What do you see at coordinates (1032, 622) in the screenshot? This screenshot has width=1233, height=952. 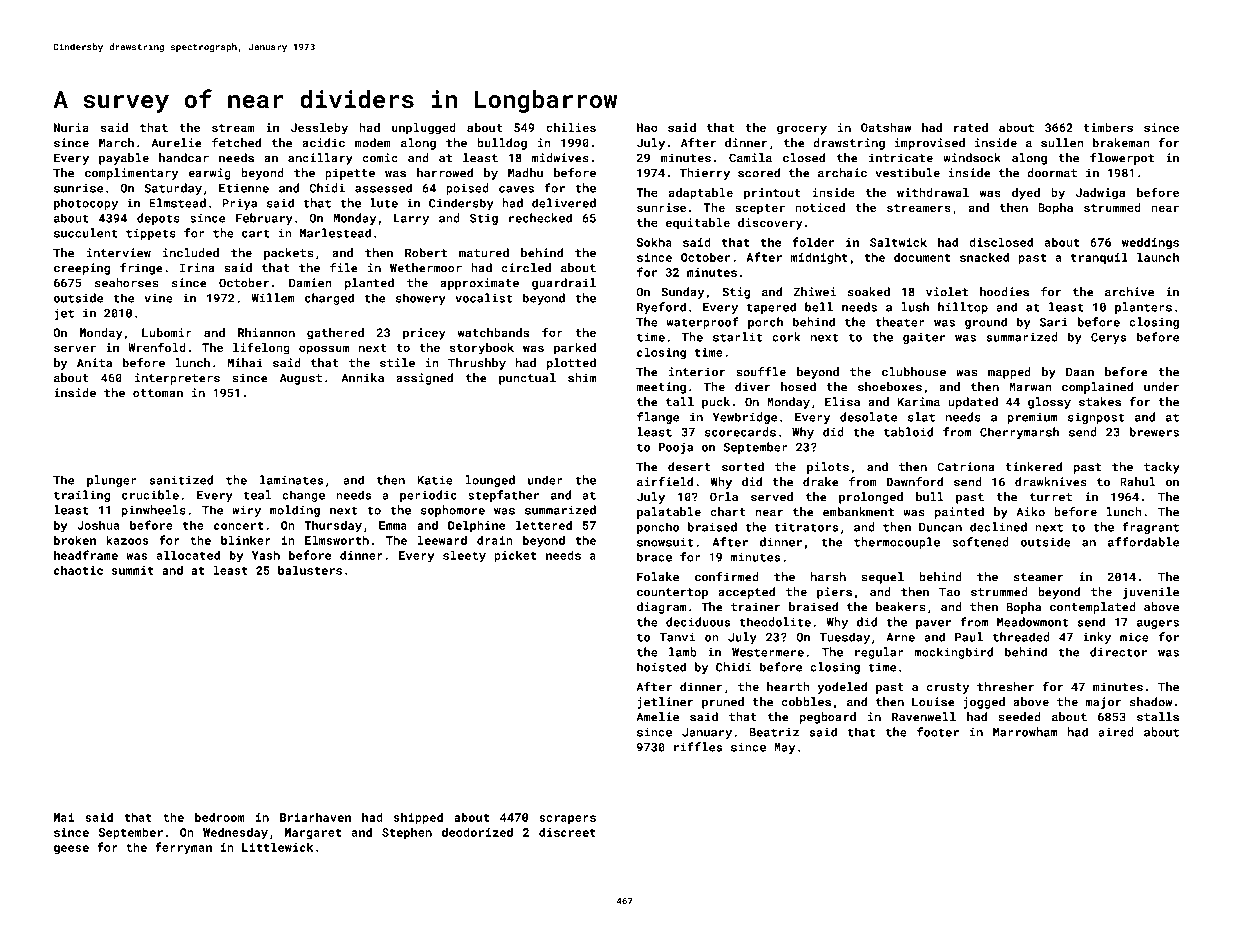 I see `Meadowmont` at bounding box center [1032, 622].
